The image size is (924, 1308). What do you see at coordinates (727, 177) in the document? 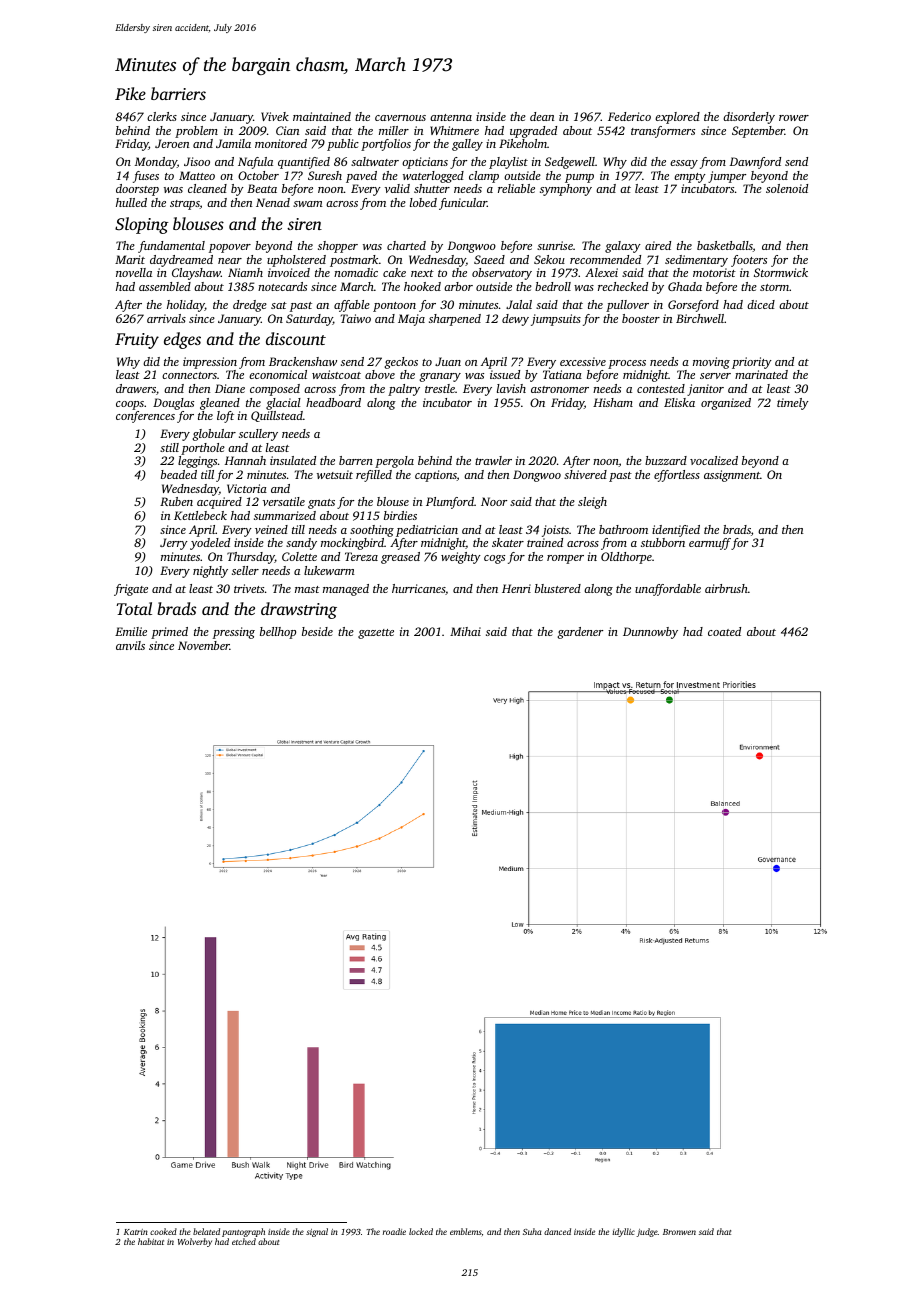
I see `jumper` at bounding box center [727, 177].
